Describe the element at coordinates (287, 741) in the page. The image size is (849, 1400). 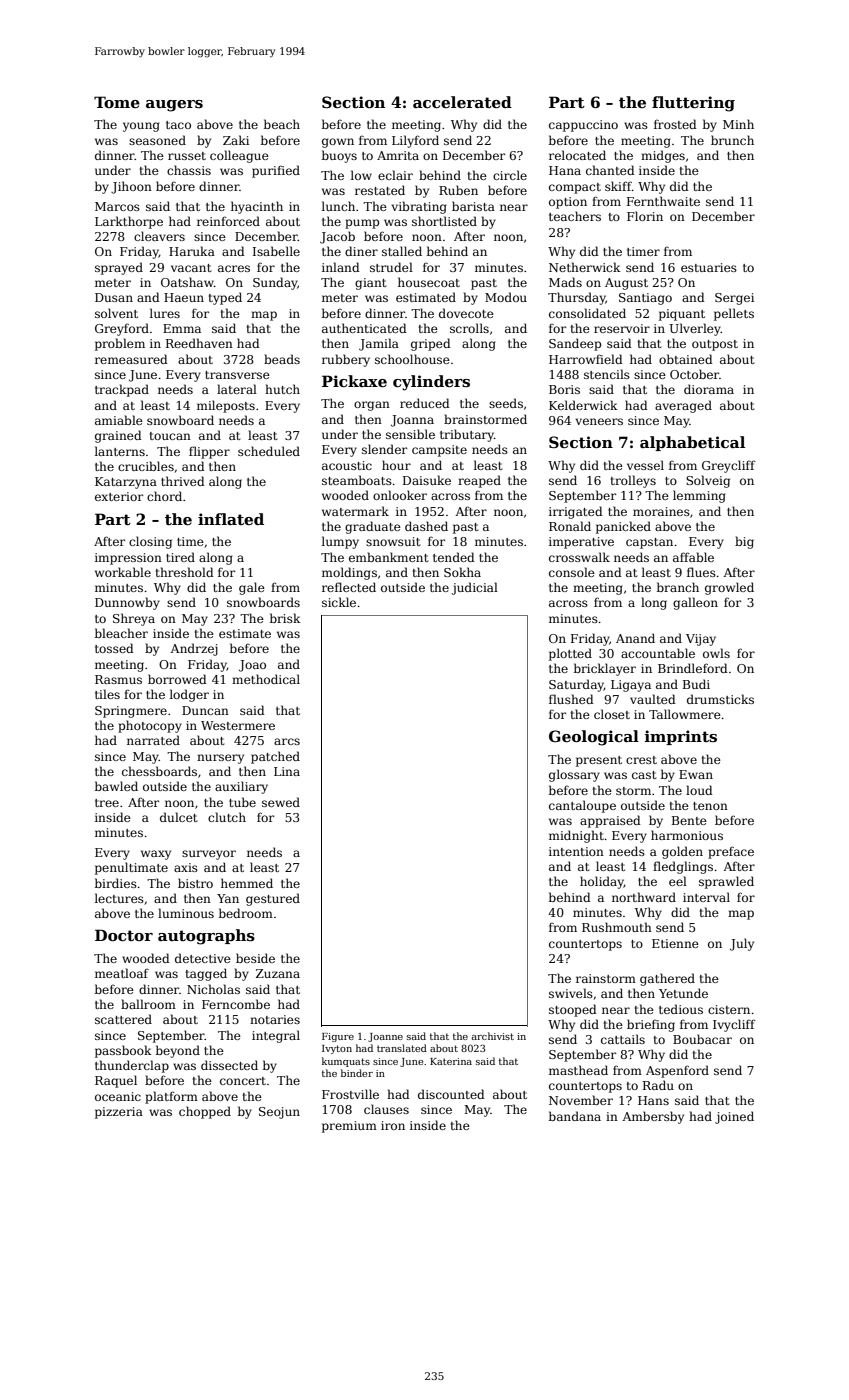
I see `arcs` at that location.
